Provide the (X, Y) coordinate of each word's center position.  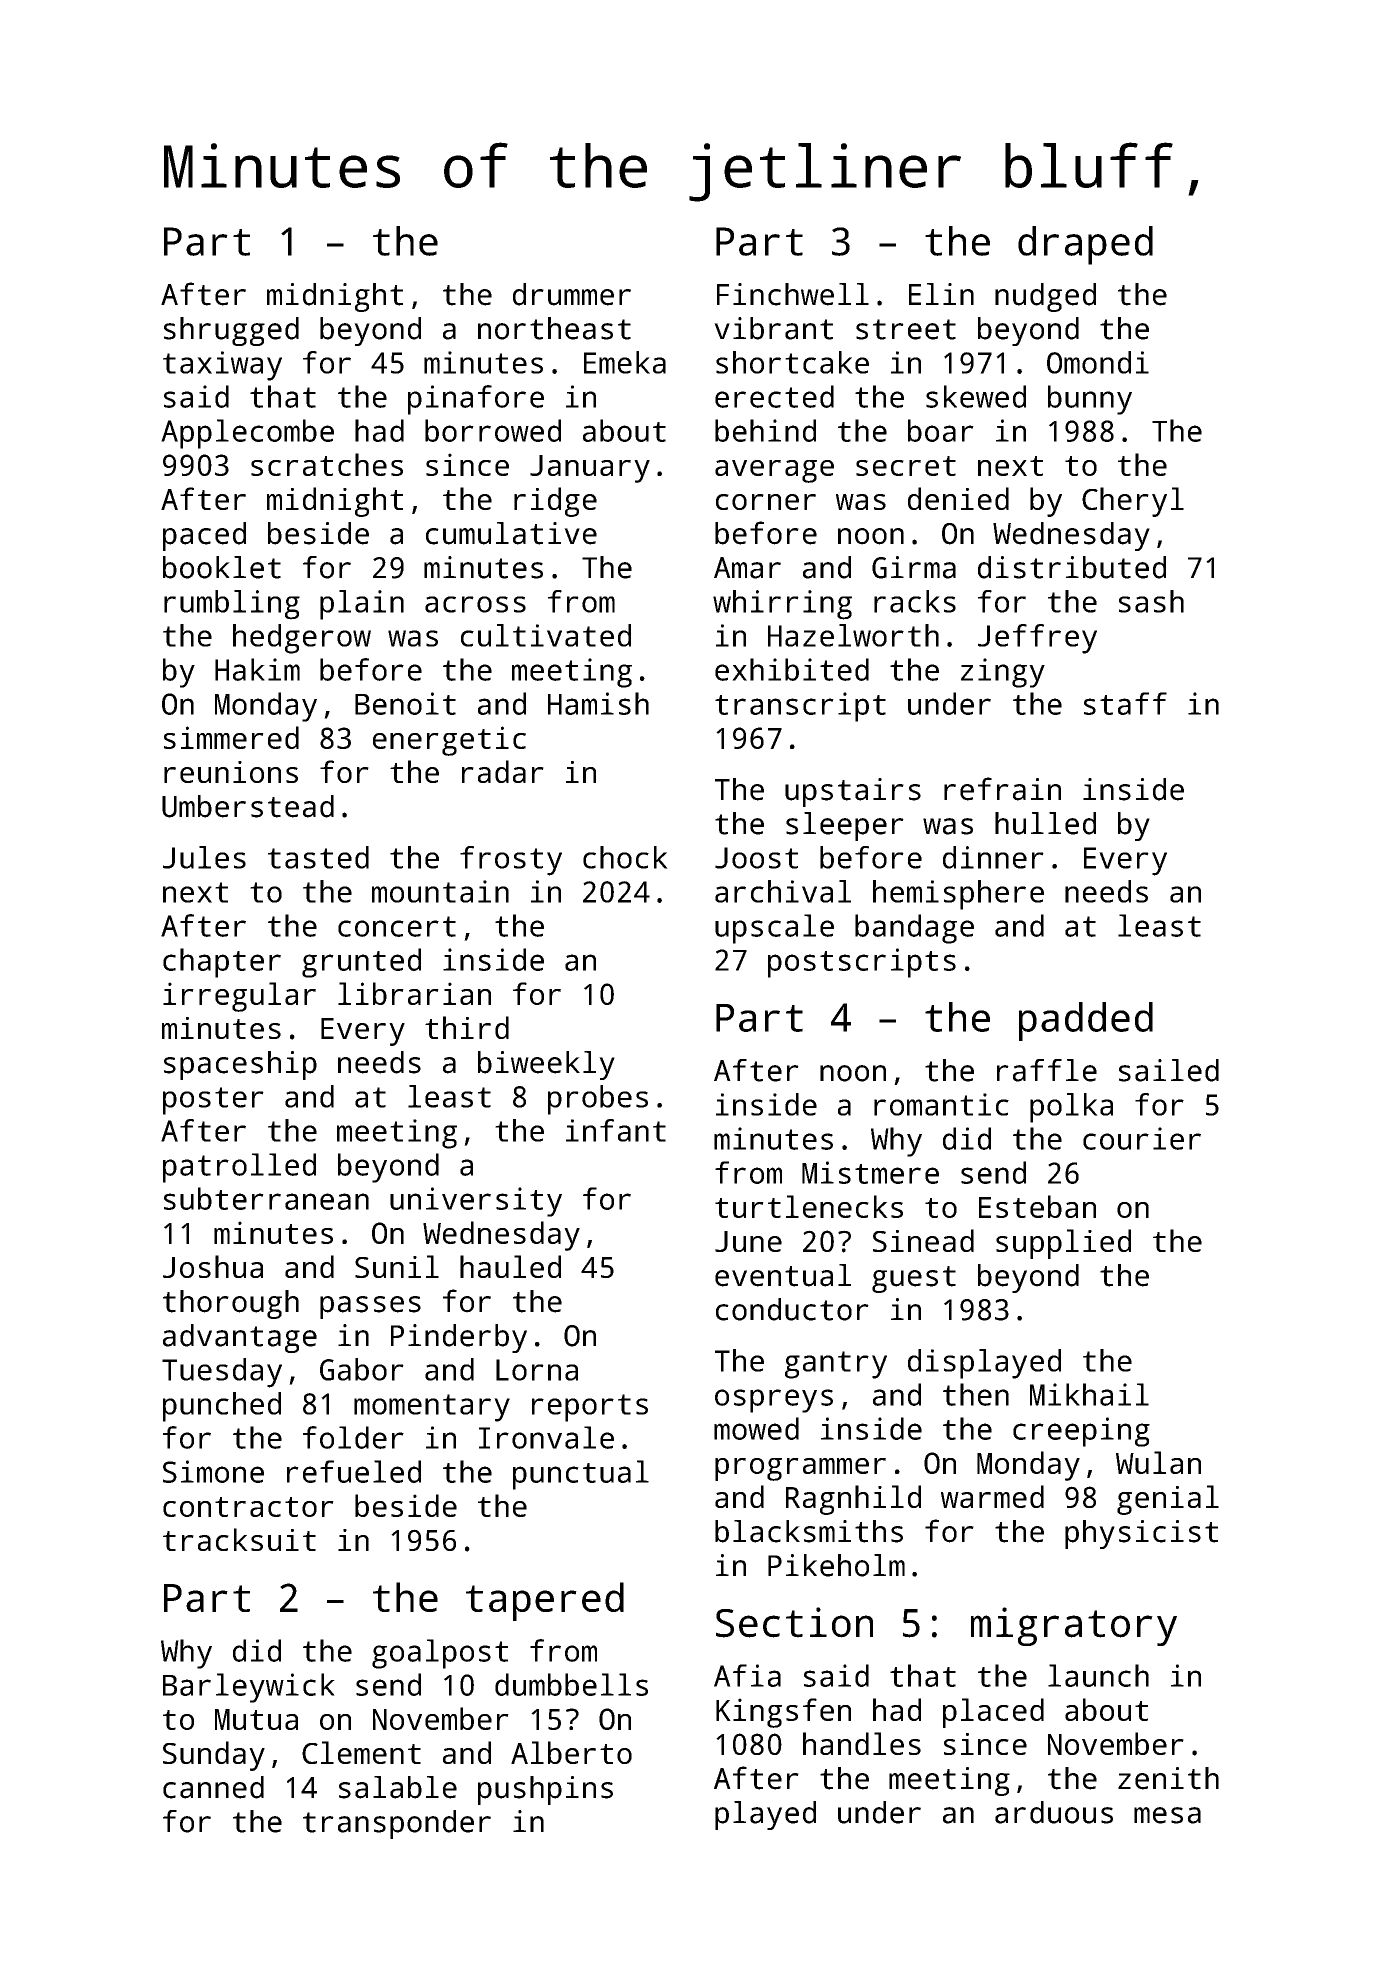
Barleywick (249, 1688)
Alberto (571, 1752)
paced (204, 536)
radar (503, 771)
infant (616, 1130)
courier (1142, 1138)
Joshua (213, 1266)
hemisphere (958, 895)
